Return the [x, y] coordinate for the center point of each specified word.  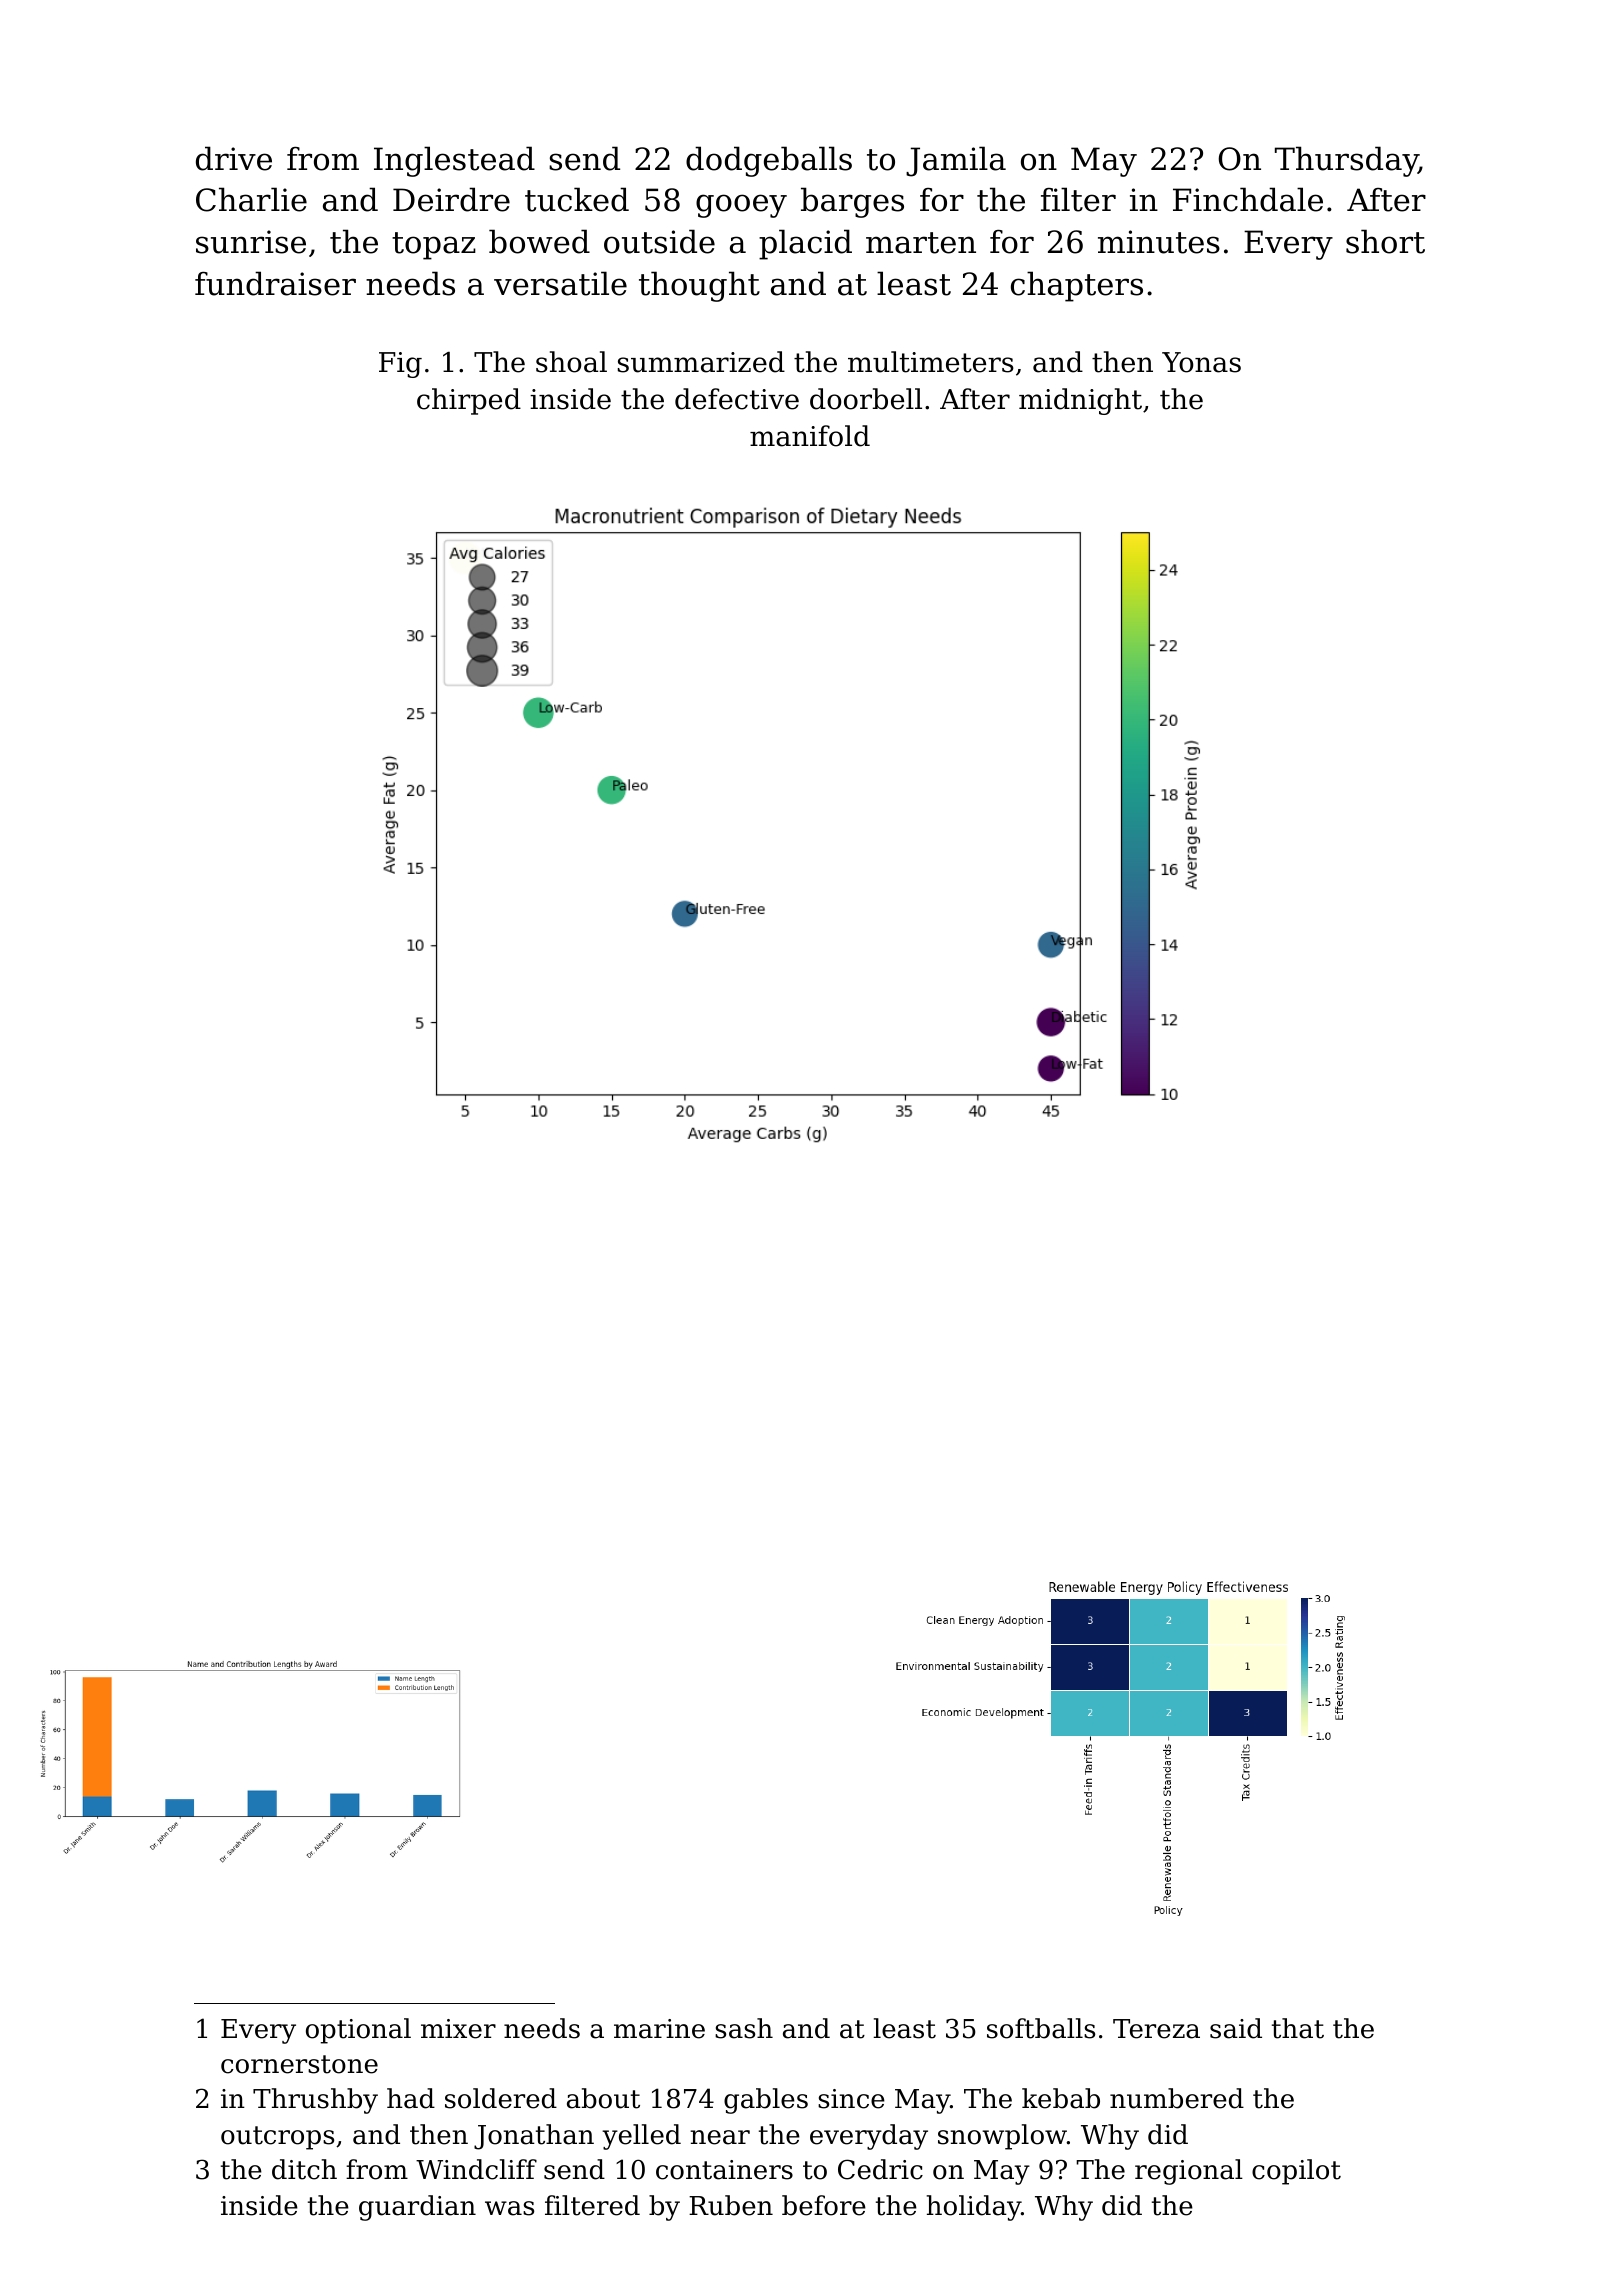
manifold [810, 436]
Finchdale [1248, 199]
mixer [458, 2029]
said [1236, 2028]
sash [744, 2028]
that [1298, 2028]
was [509, 2208]
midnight [1080, 401]
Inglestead [454, 161]
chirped [469, 401]
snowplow [1002, 2137]
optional [358, 2031]
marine [659, 2029]
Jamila [956, 161]
